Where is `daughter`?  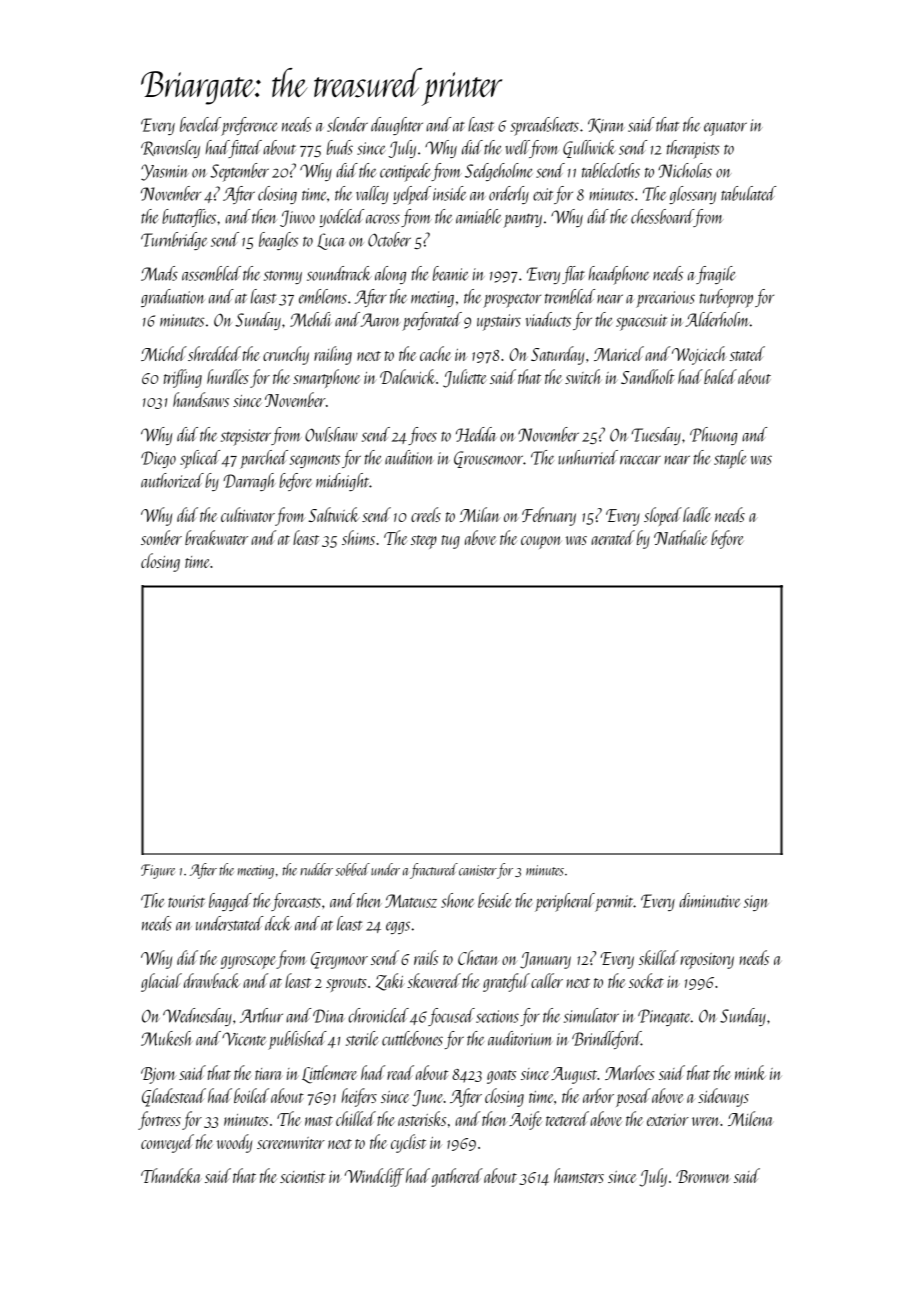 daughter is located at coordinates (397, 126).
